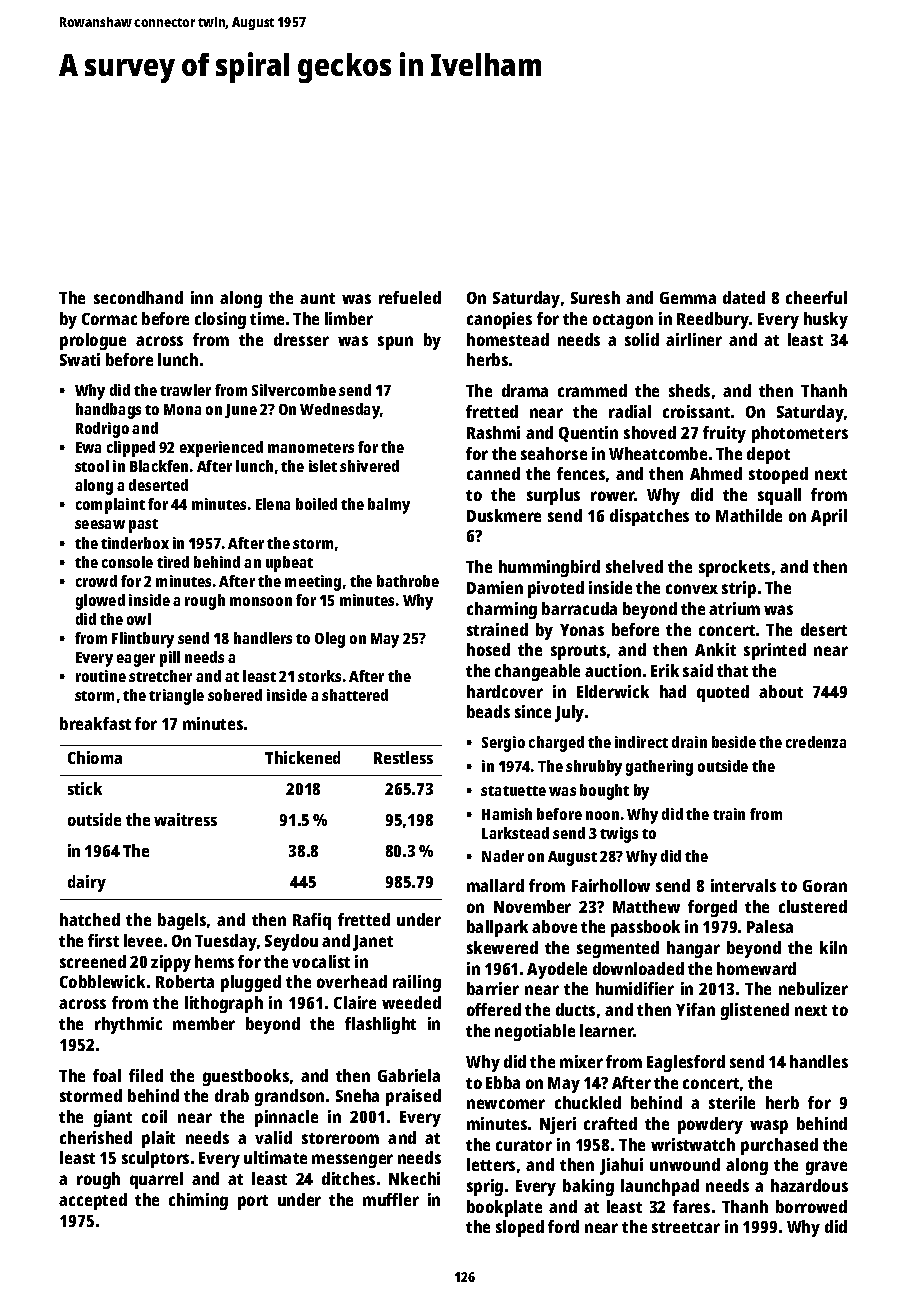 Image resolution: width=908 pixels, height=1316 pixels. Describe the element at coordinates (575, 1009) in the screenshot. I see `ducts` at that location.
